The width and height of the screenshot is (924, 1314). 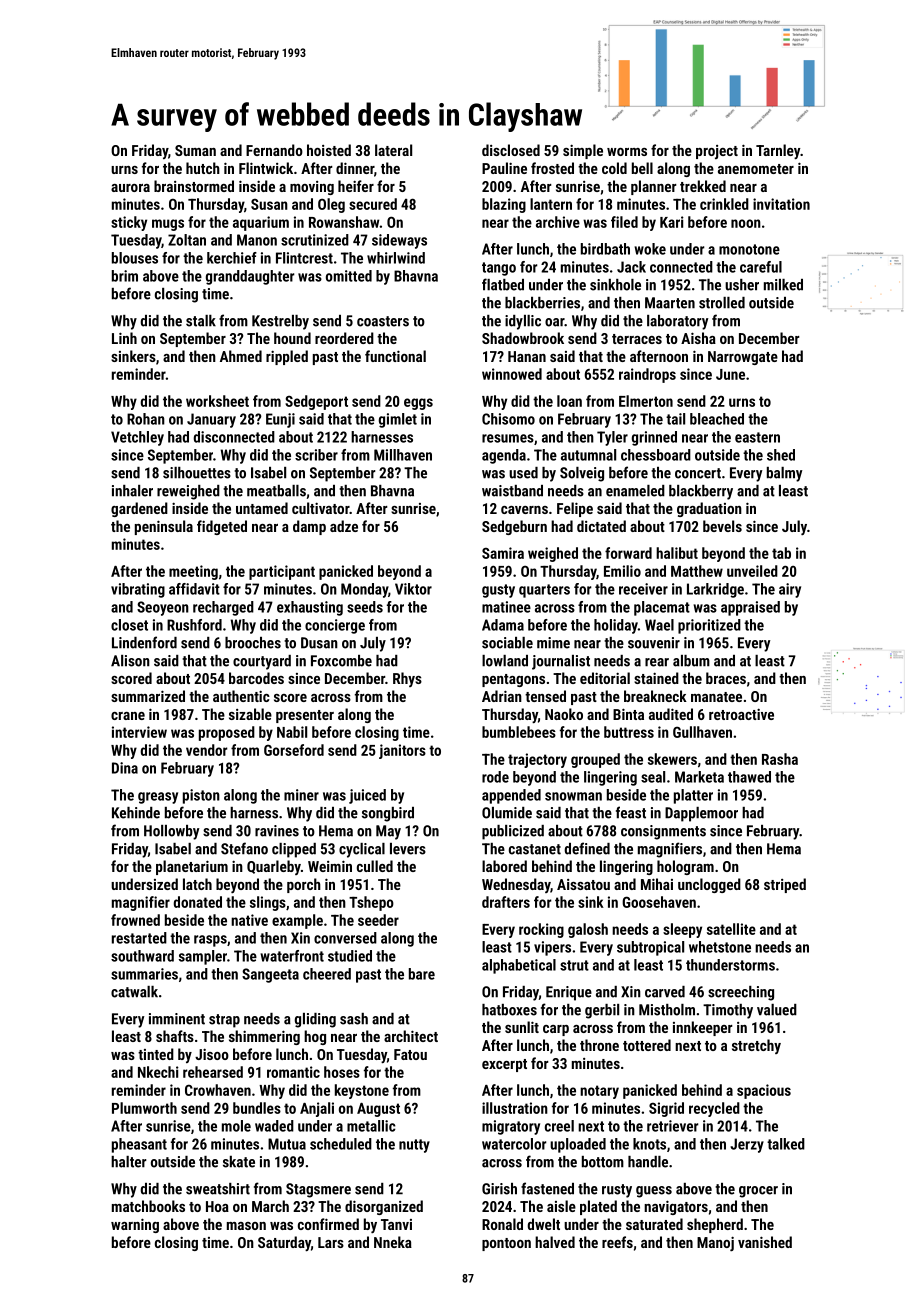 What do you see at coordinates (627, 152) in the screenshot?
I see `worms` at bounding box center [627, 152].
